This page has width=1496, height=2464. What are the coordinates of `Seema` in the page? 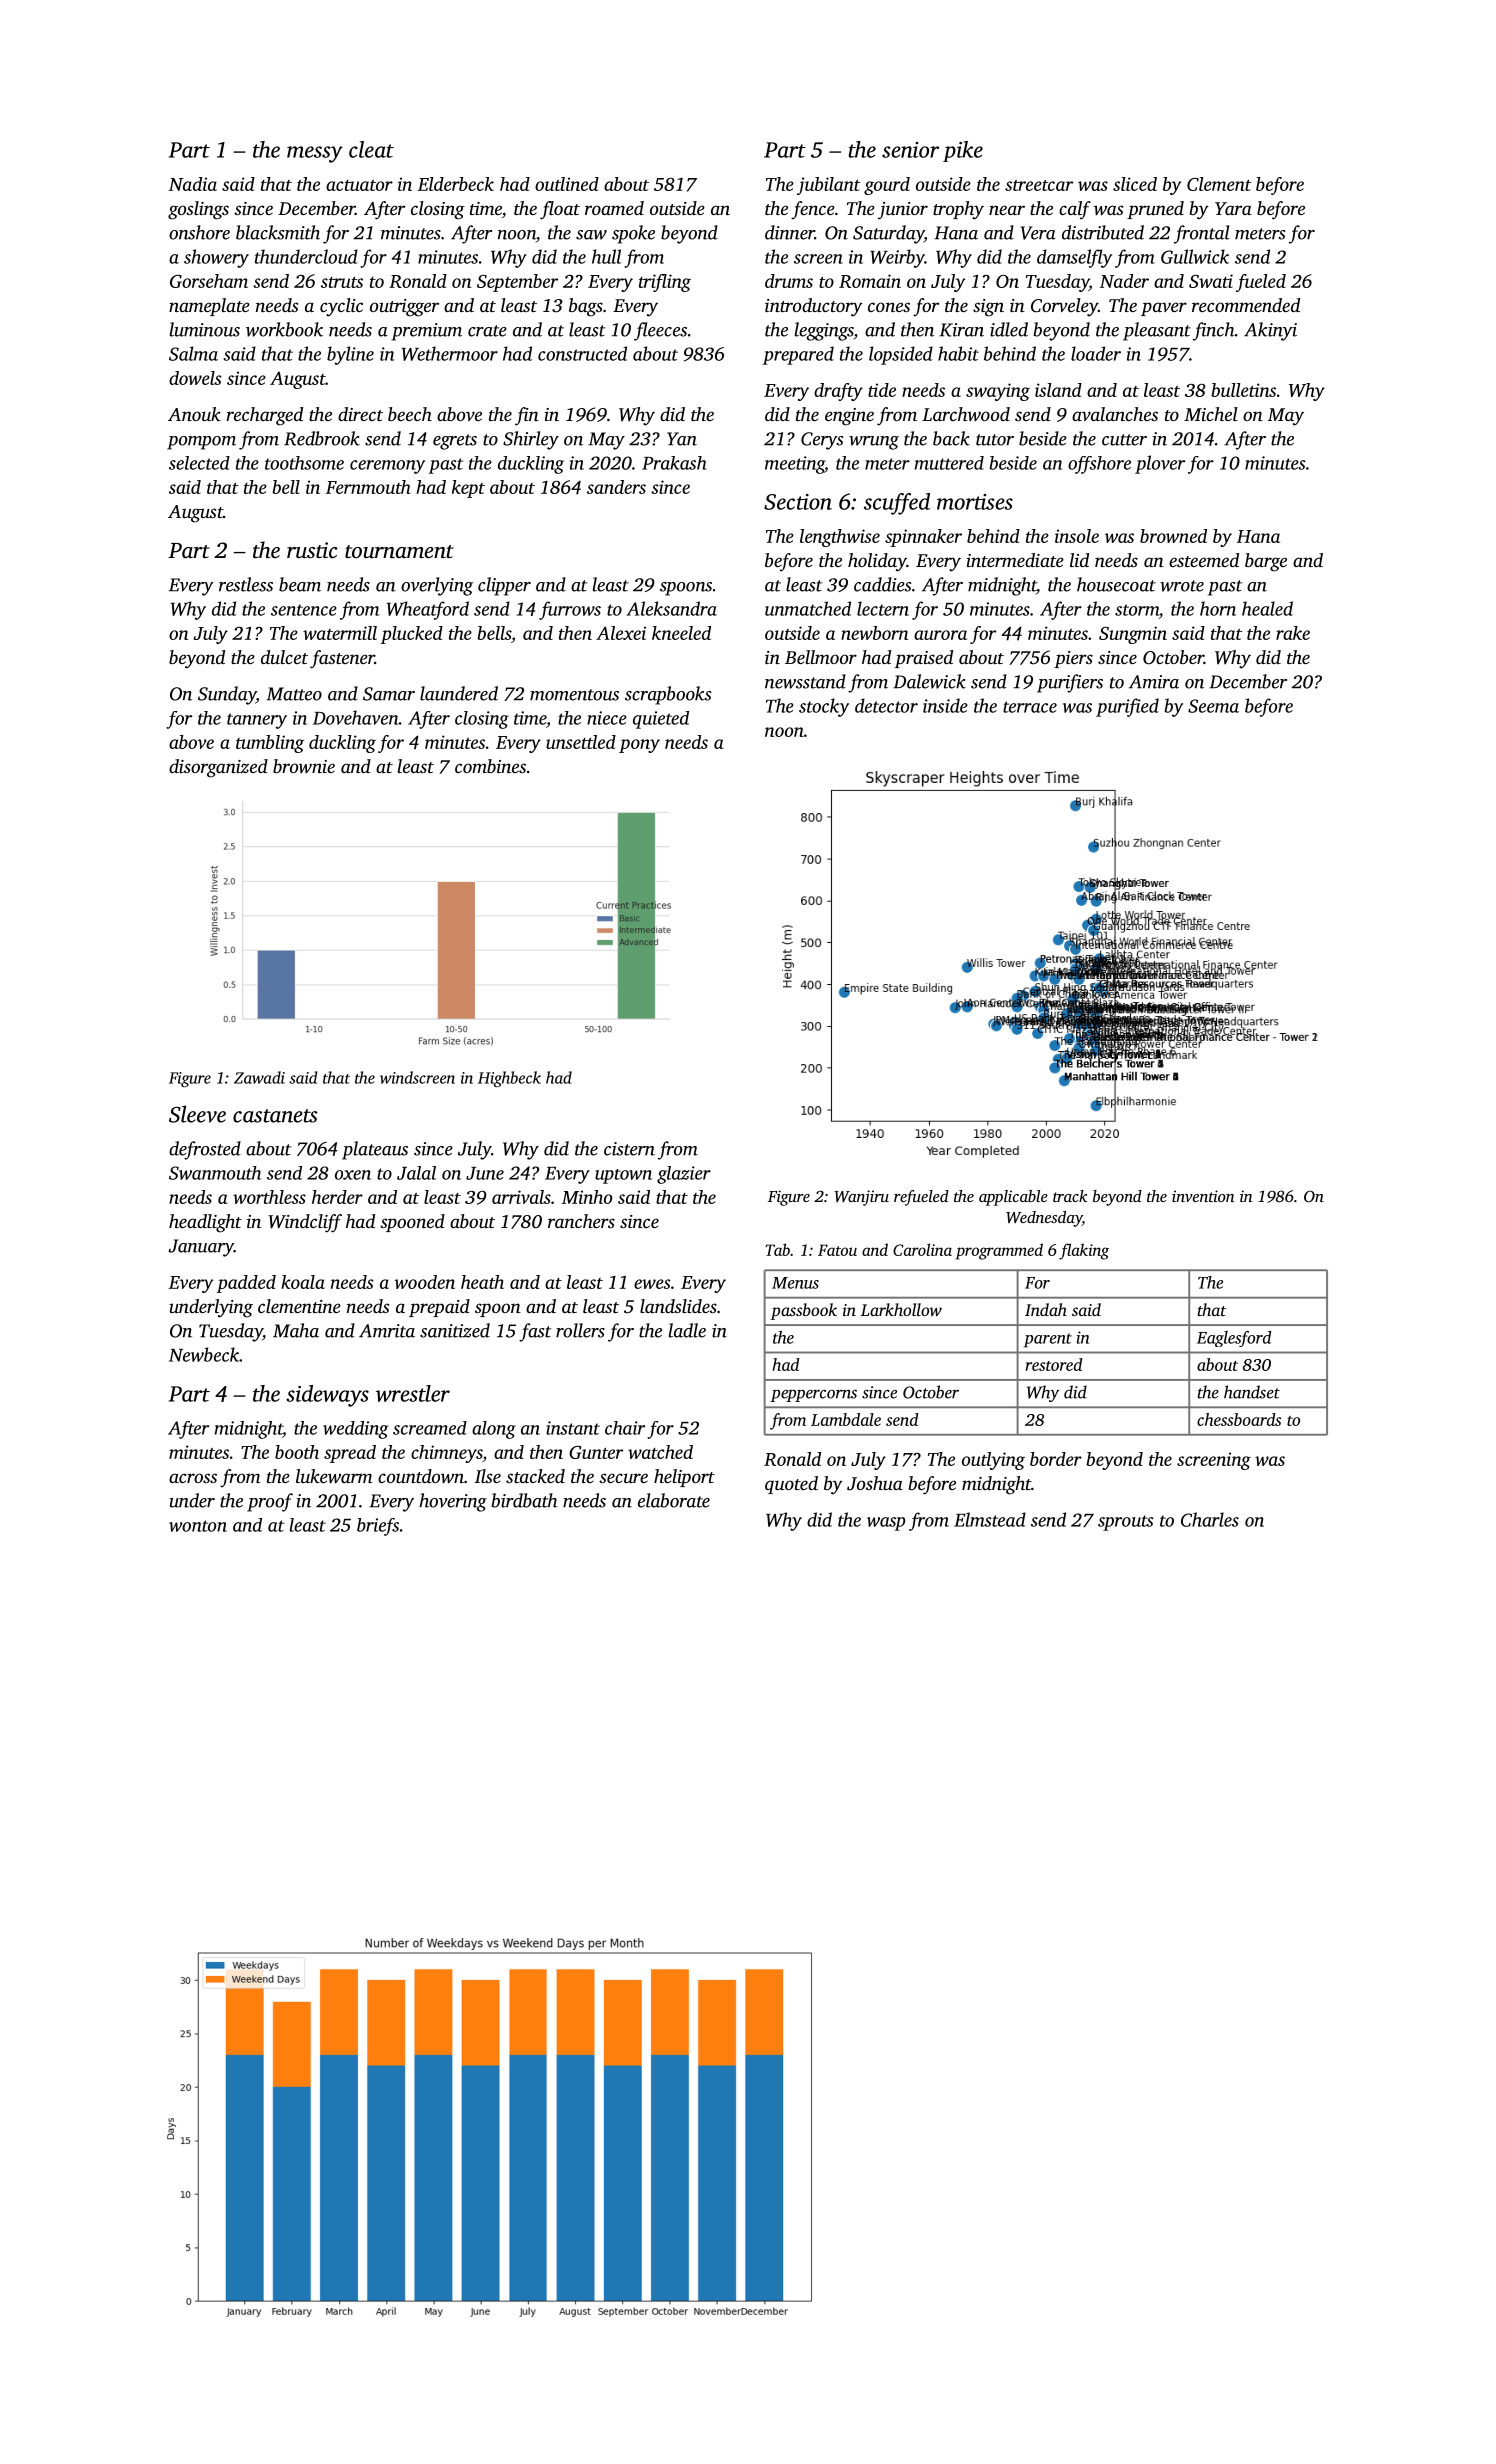 It's located at (1213, 706).
